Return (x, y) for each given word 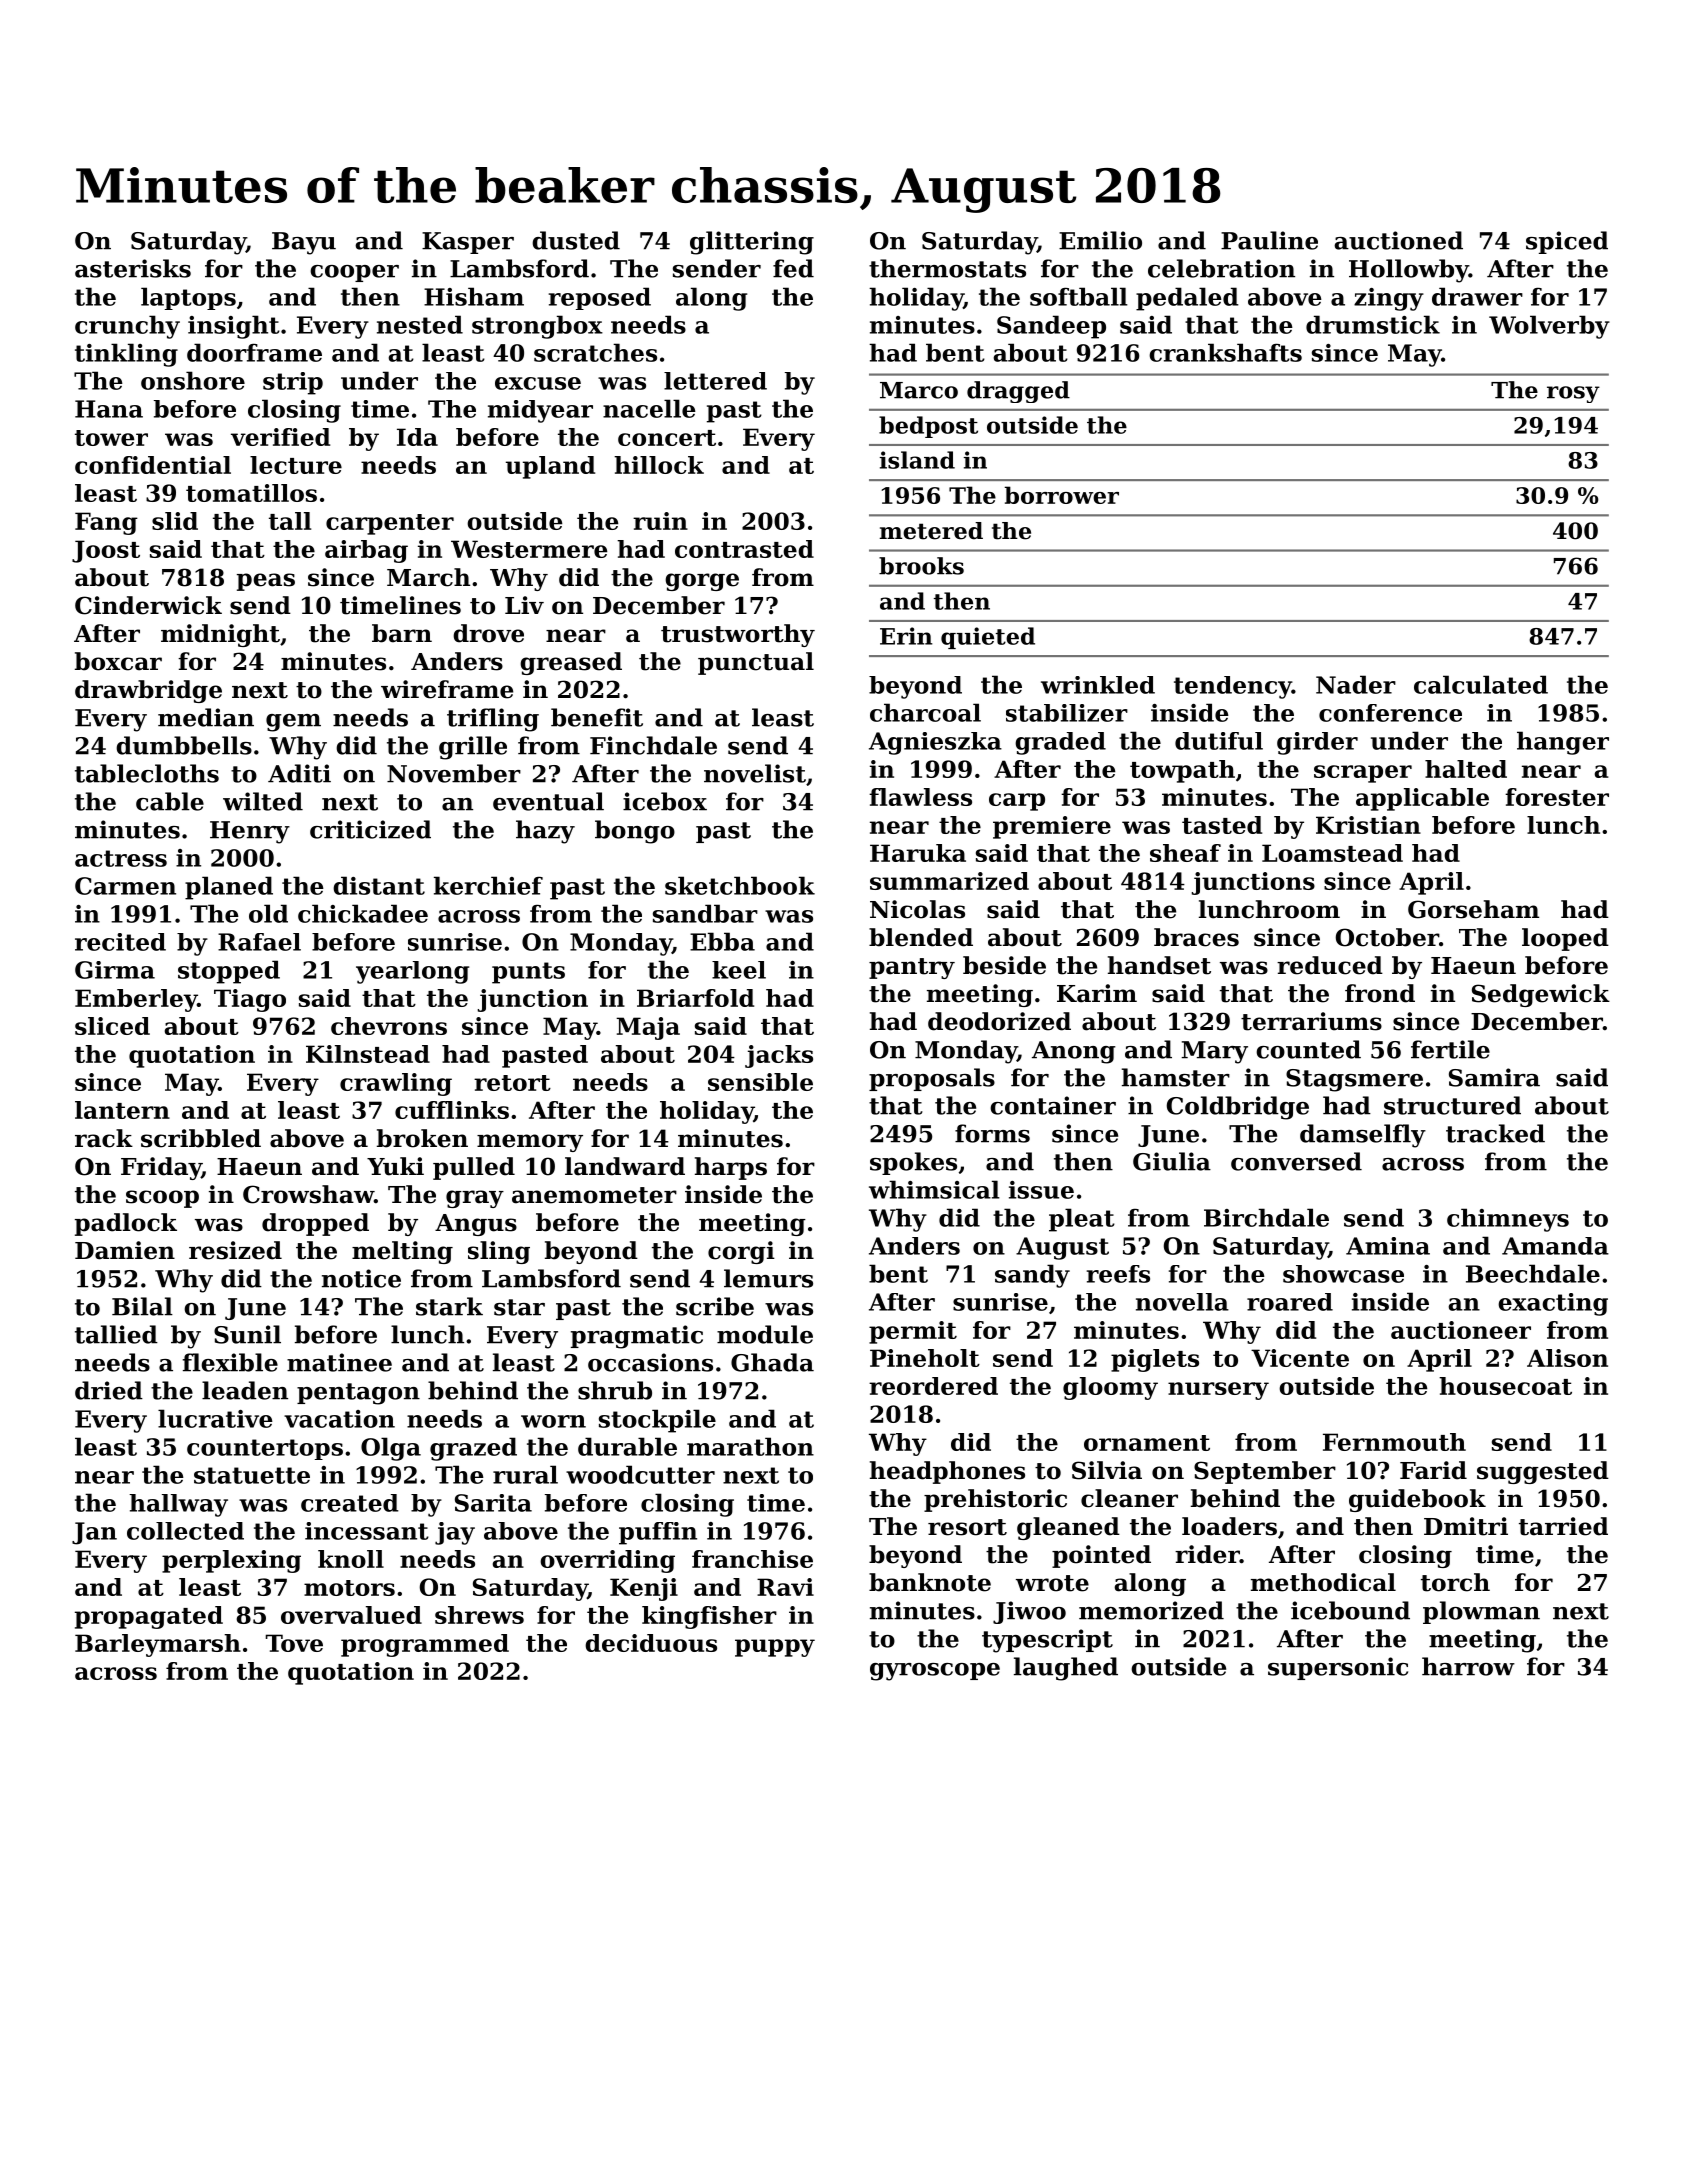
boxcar (118, 661)
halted (1466, 769)
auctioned (1398, 240)
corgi (741, 1252)
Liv (524, 605)
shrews (479, 1615)
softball (1079, 296)
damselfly (1363, 1136)
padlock (126, 1224)
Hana (109, 409)
